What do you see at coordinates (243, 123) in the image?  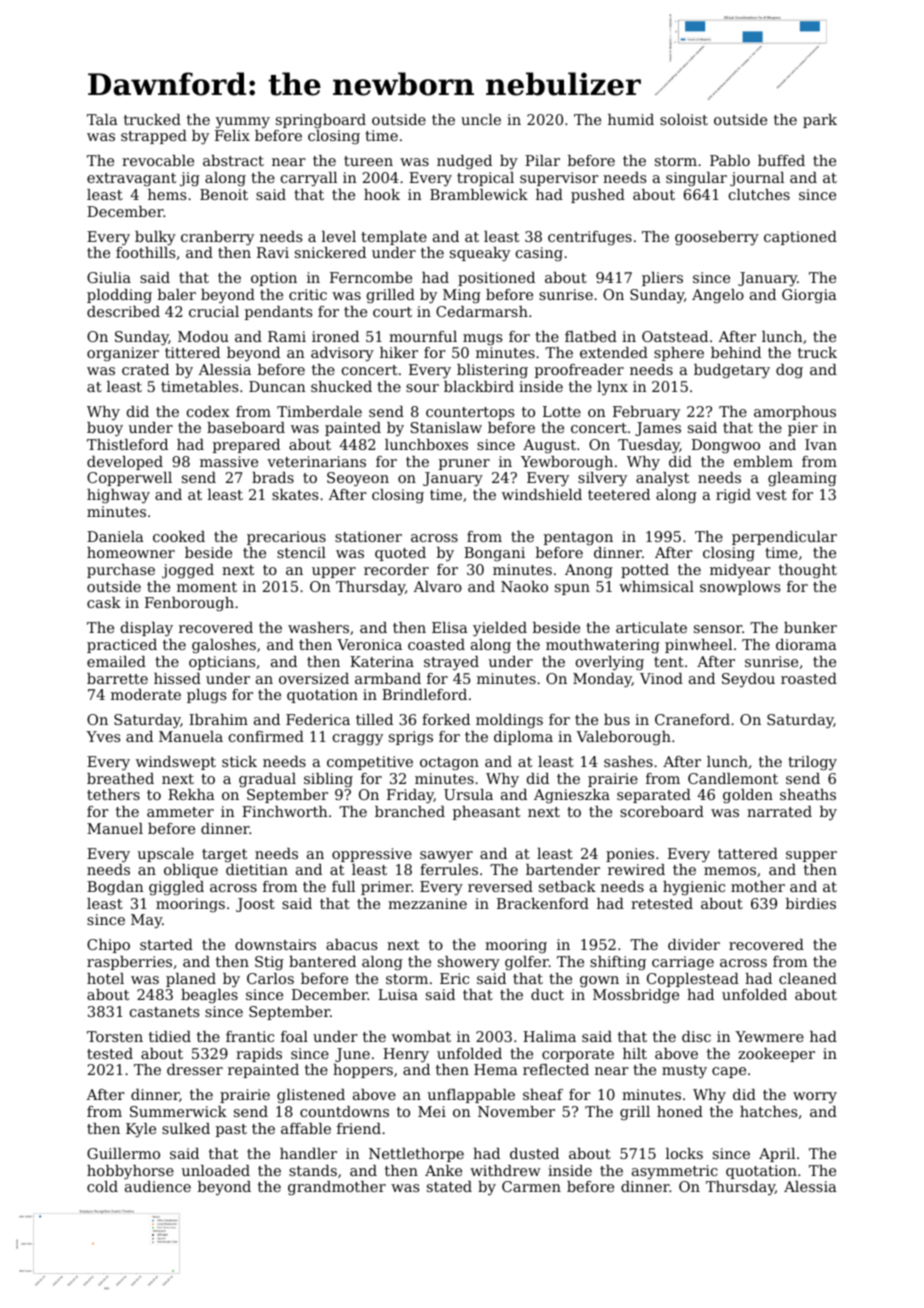 I see `yummy` at bounding box center [243, 123].
